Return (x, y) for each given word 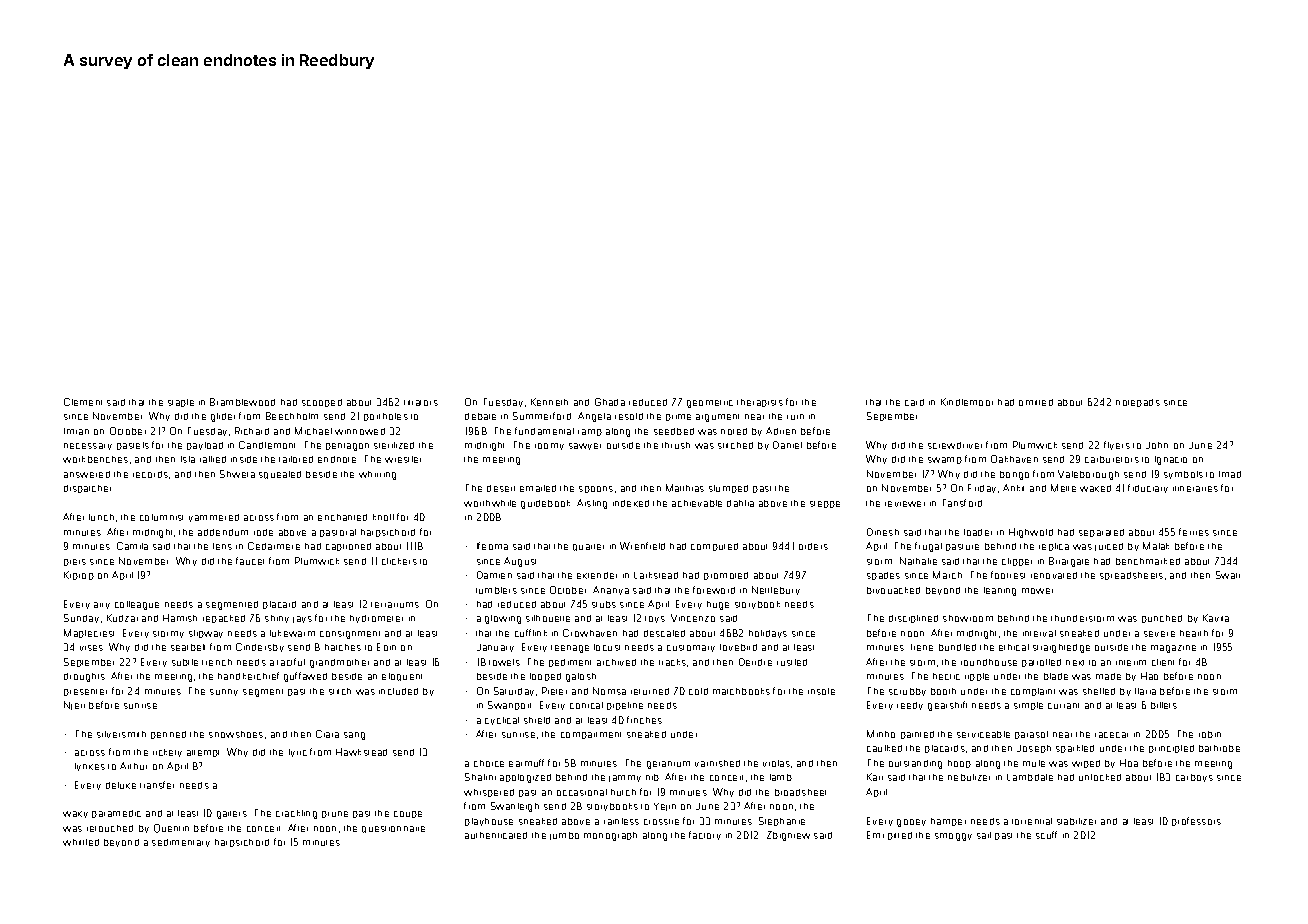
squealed (280, 475)
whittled (81, 842)
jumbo (564, 836)
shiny (277, 619)
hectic (946, 676)
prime (678, 417)
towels (504, 662)
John (1157, 445)
